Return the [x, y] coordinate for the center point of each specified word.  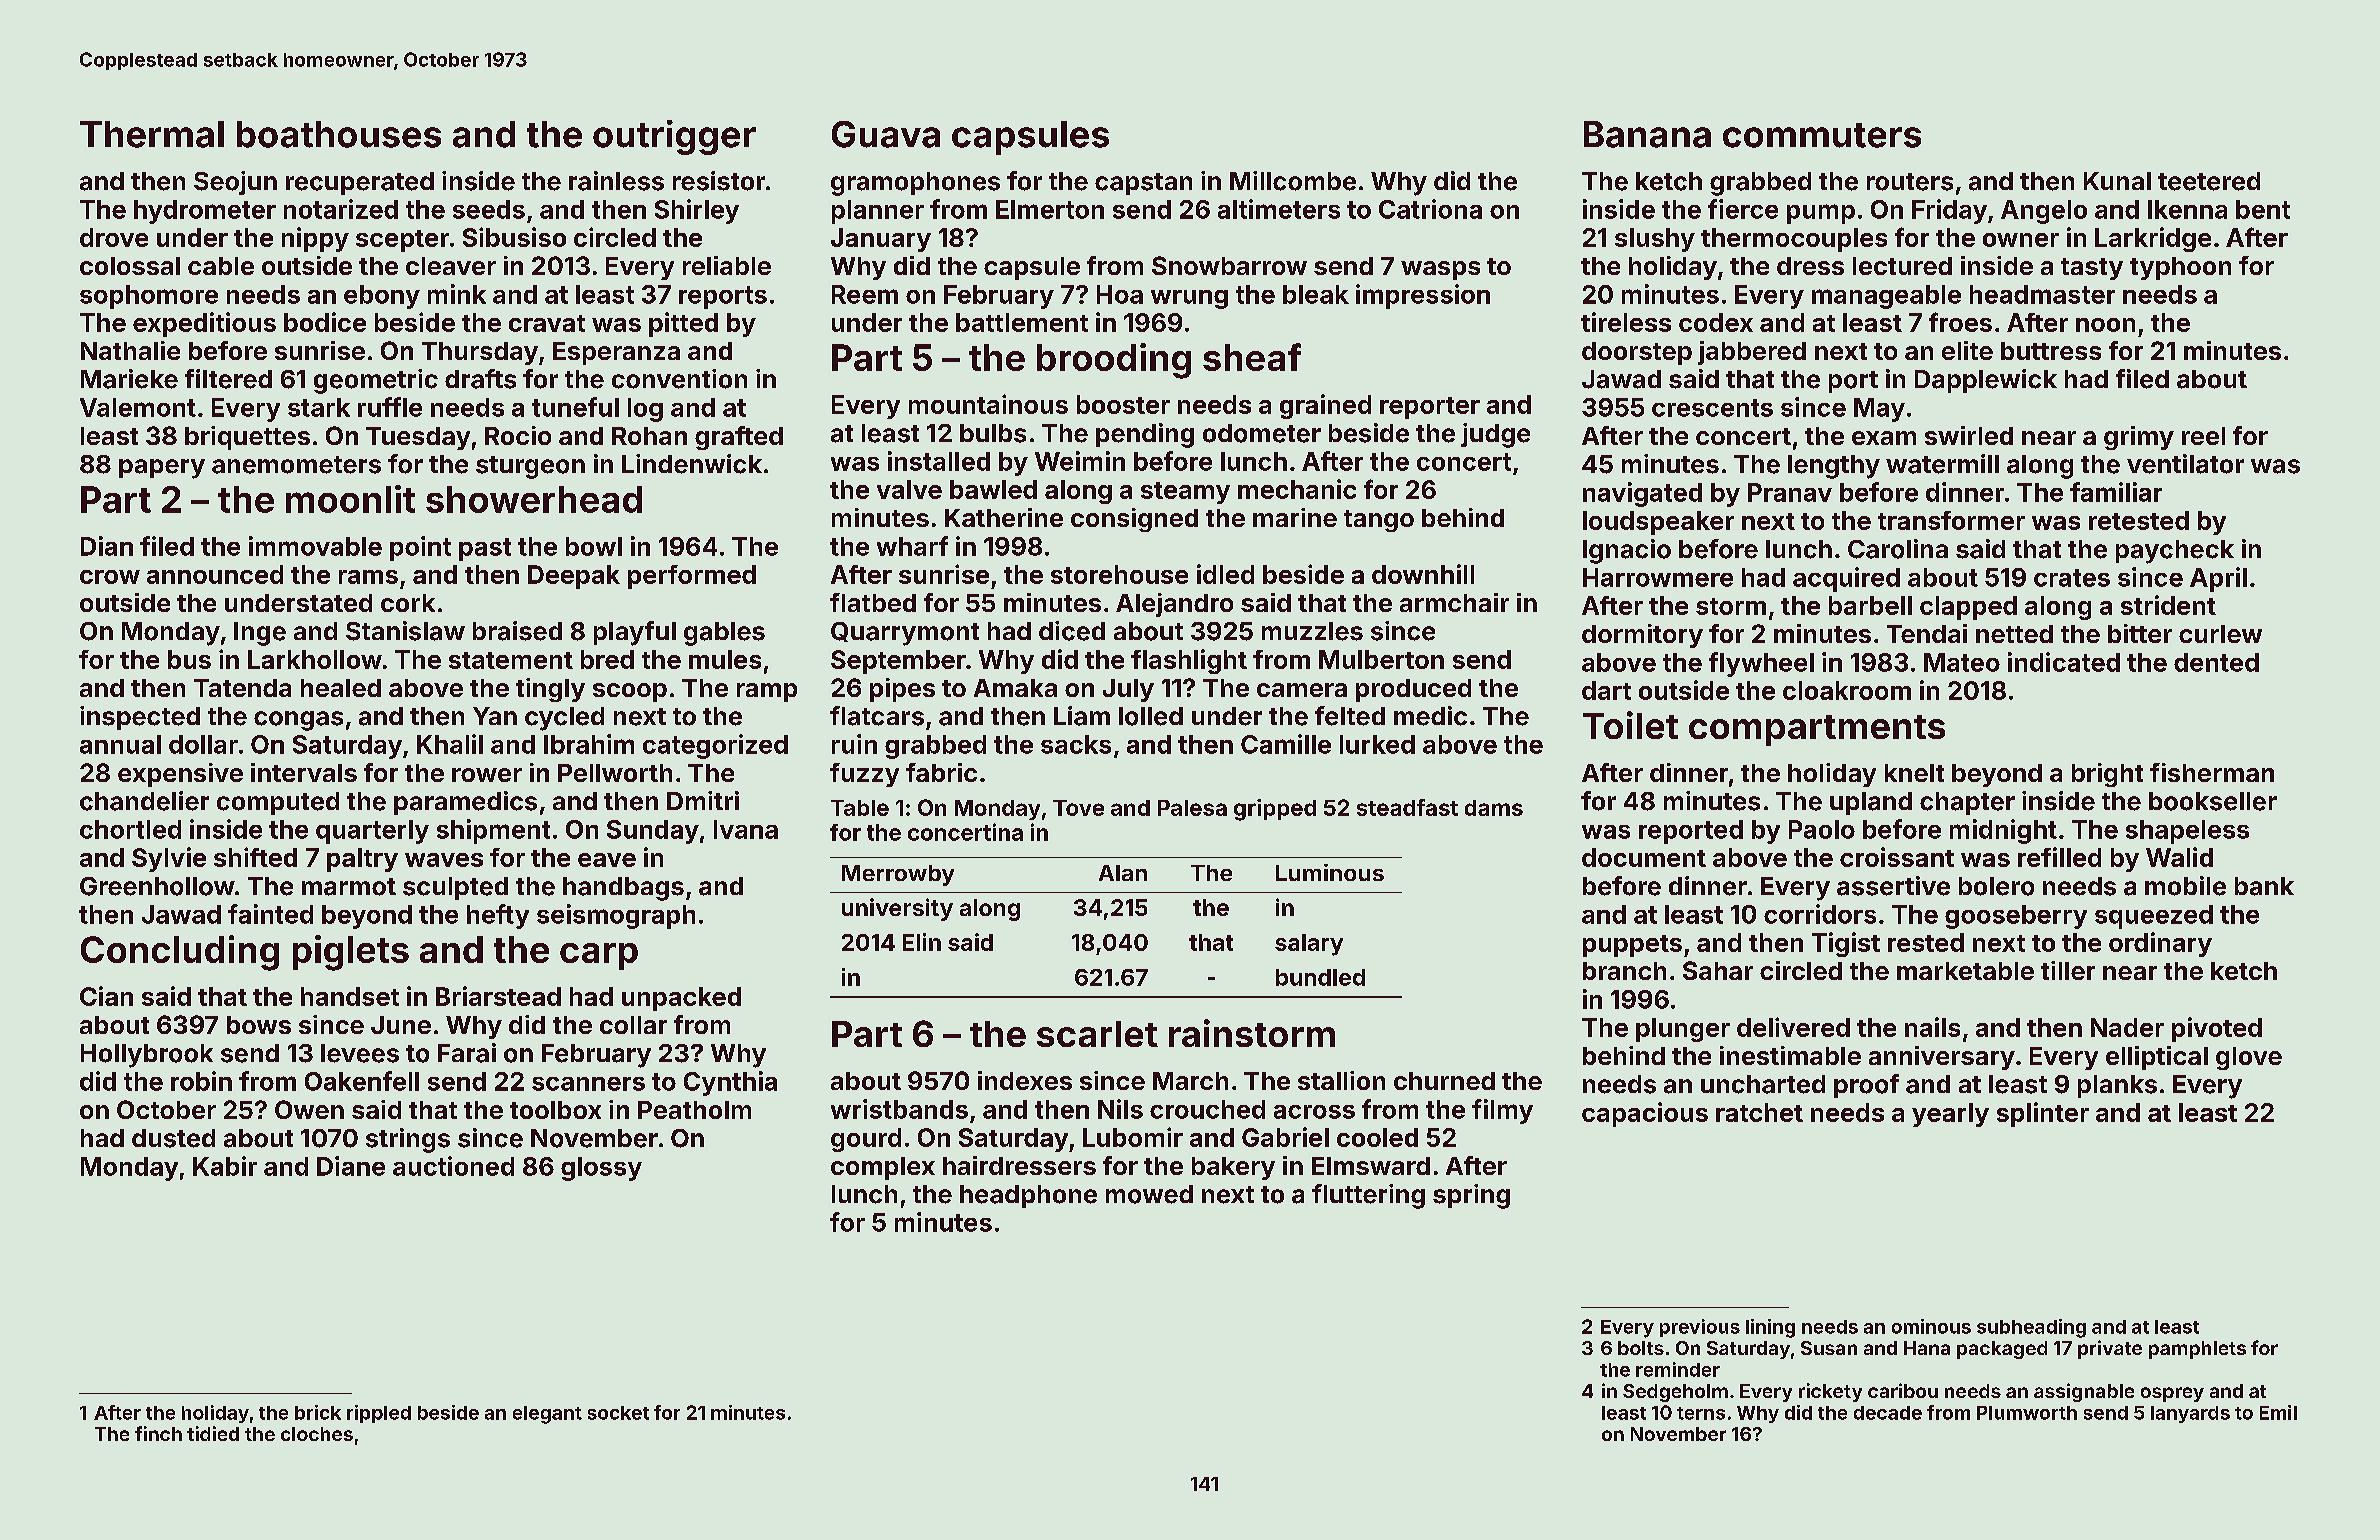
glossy [601, 1169]
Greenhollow [157, 886]
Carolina [1898, 549]
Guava [886, 134]
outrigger [674, 137]
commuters [1822, 135]
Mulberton [1381, 659]
